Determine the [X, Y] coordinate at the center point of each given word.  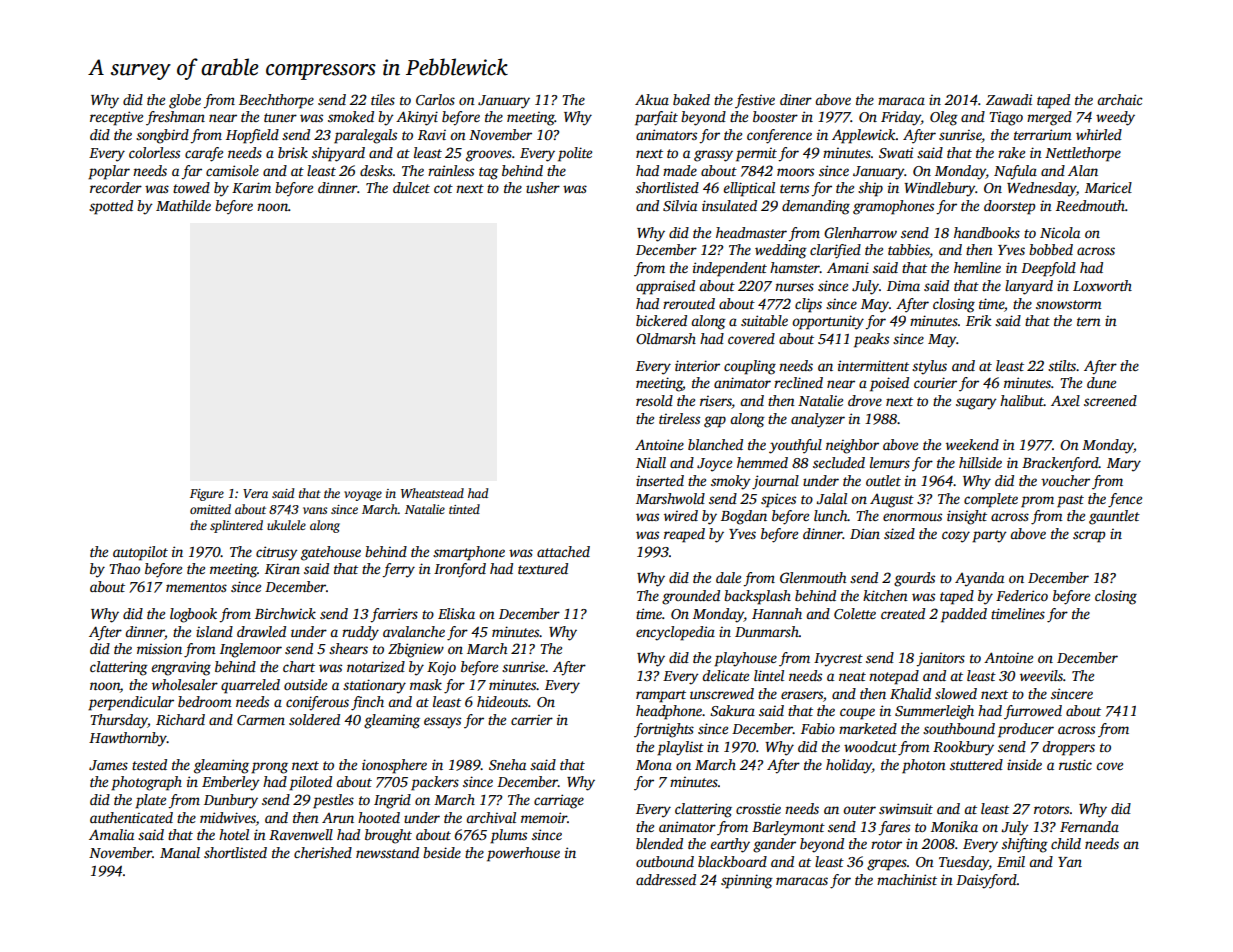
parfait [656, 118]
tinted [464, 509]
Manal [180, 852]
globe [185, 101]
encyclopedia [675, 633]
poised [889, 384]
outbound [665, 861]
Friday [901, 118]
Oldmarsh [666, 338]
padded [964, 615]
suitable [764, 320]
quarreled [250, 686]
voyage [363, 496]
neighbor [852, 446]
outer [859, 809]
